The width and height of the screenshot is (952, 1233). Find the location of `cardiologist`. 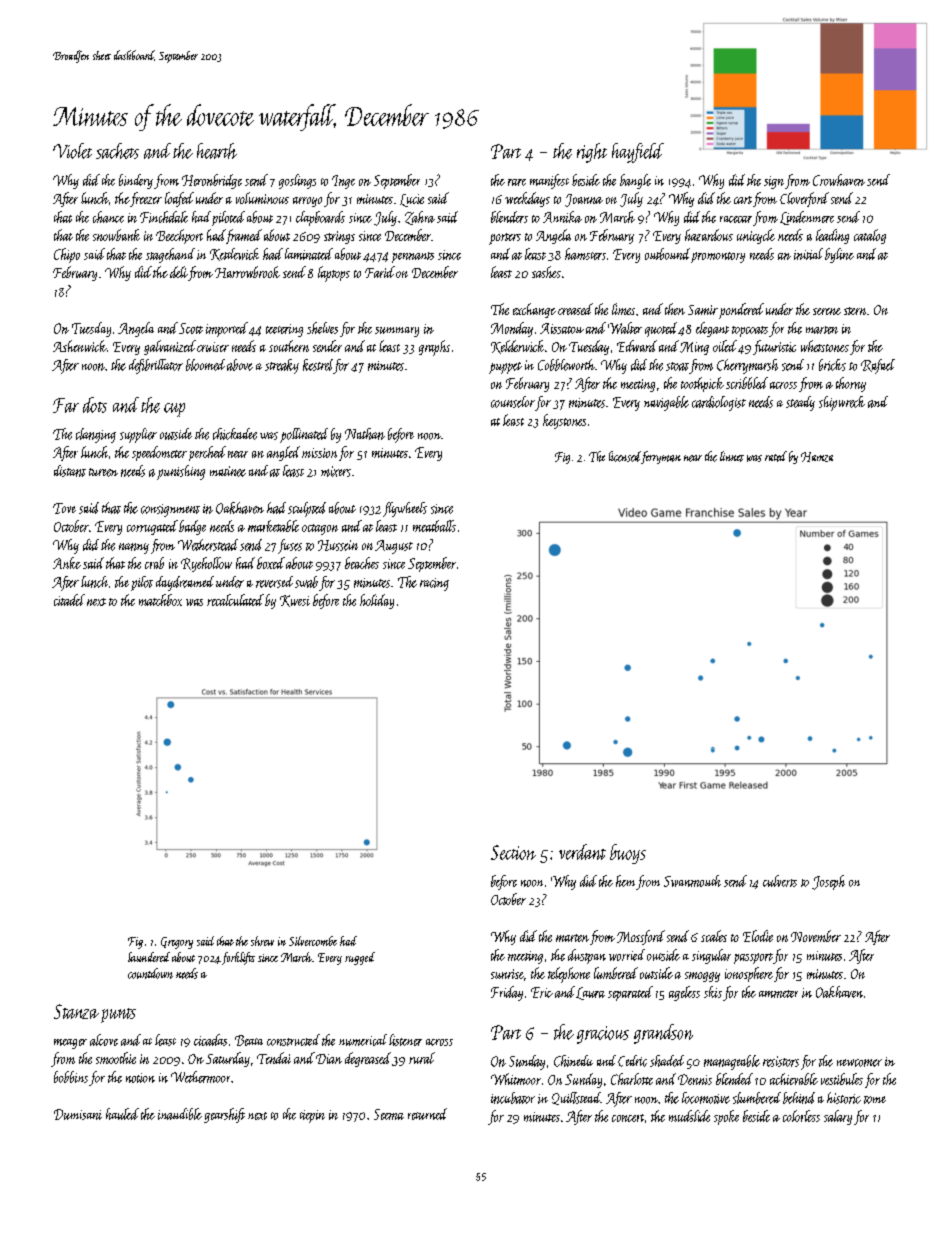

cardiologist is located at coordinates (719, 403).
